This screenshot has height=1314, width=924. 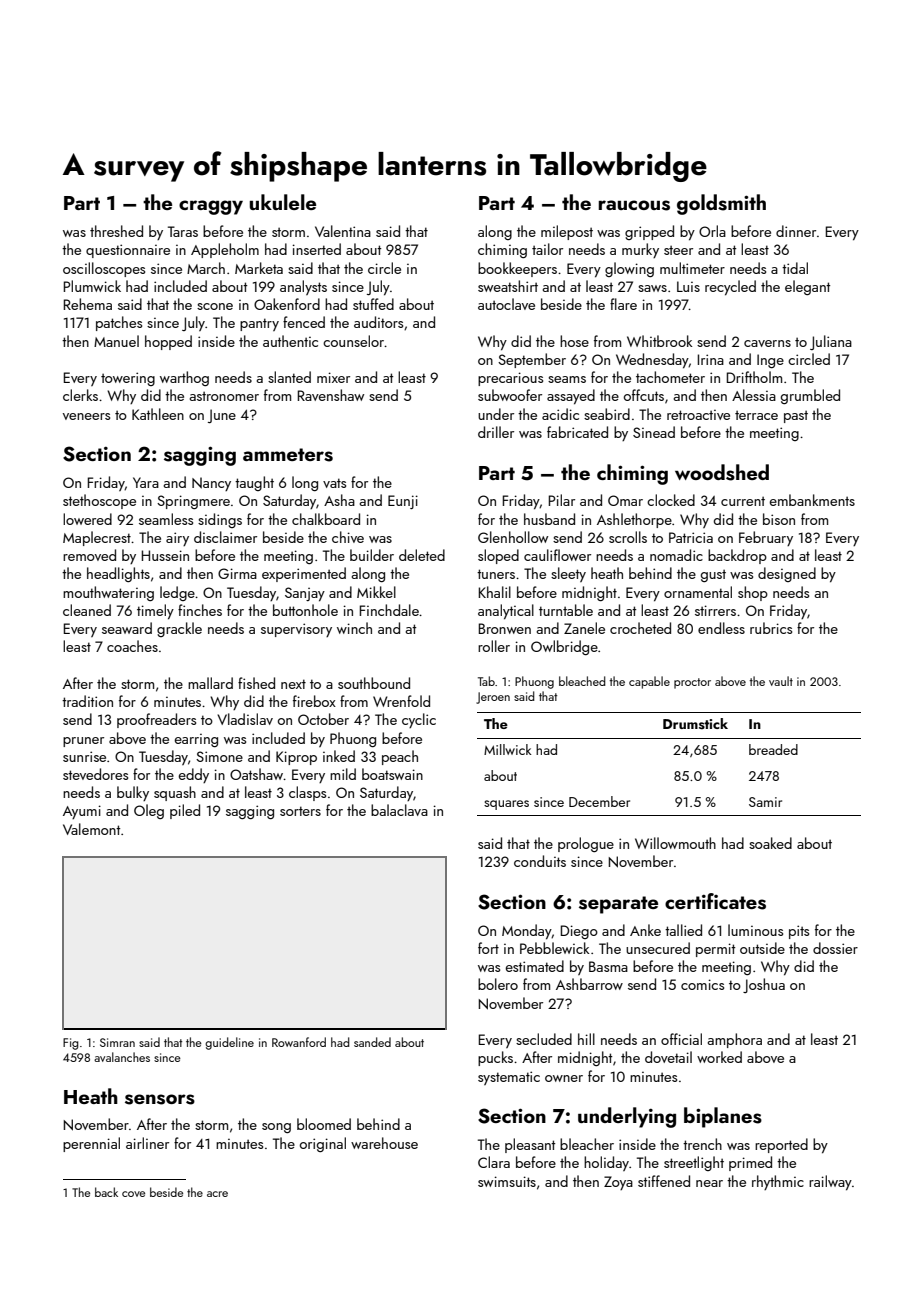 What do you see at coordinates (175, 793) in the screenshot?
I see `squash` at bounding box center [175, 793].
